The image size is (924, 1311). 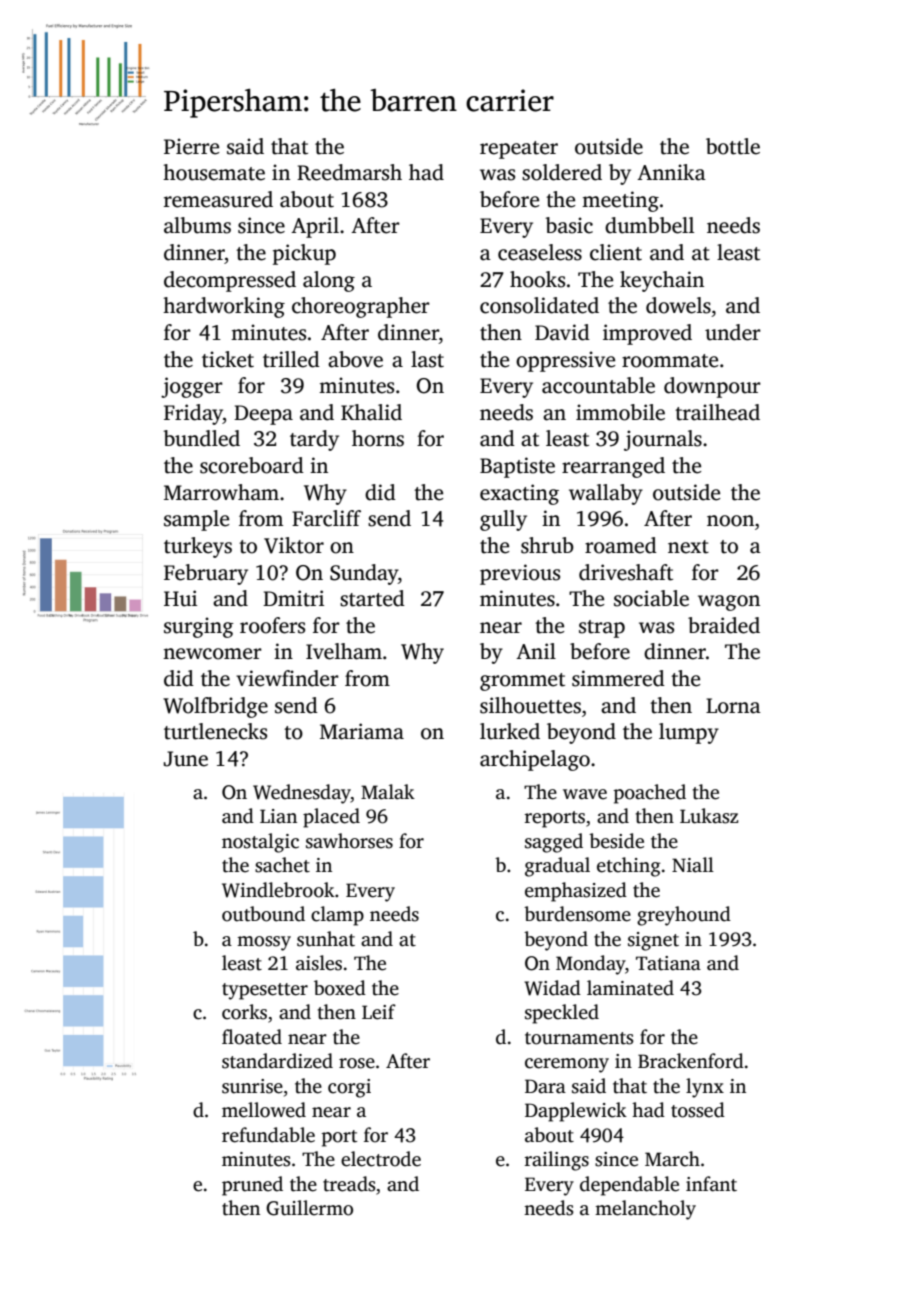 I want to click on sachet, so click(x=282, y=865).
